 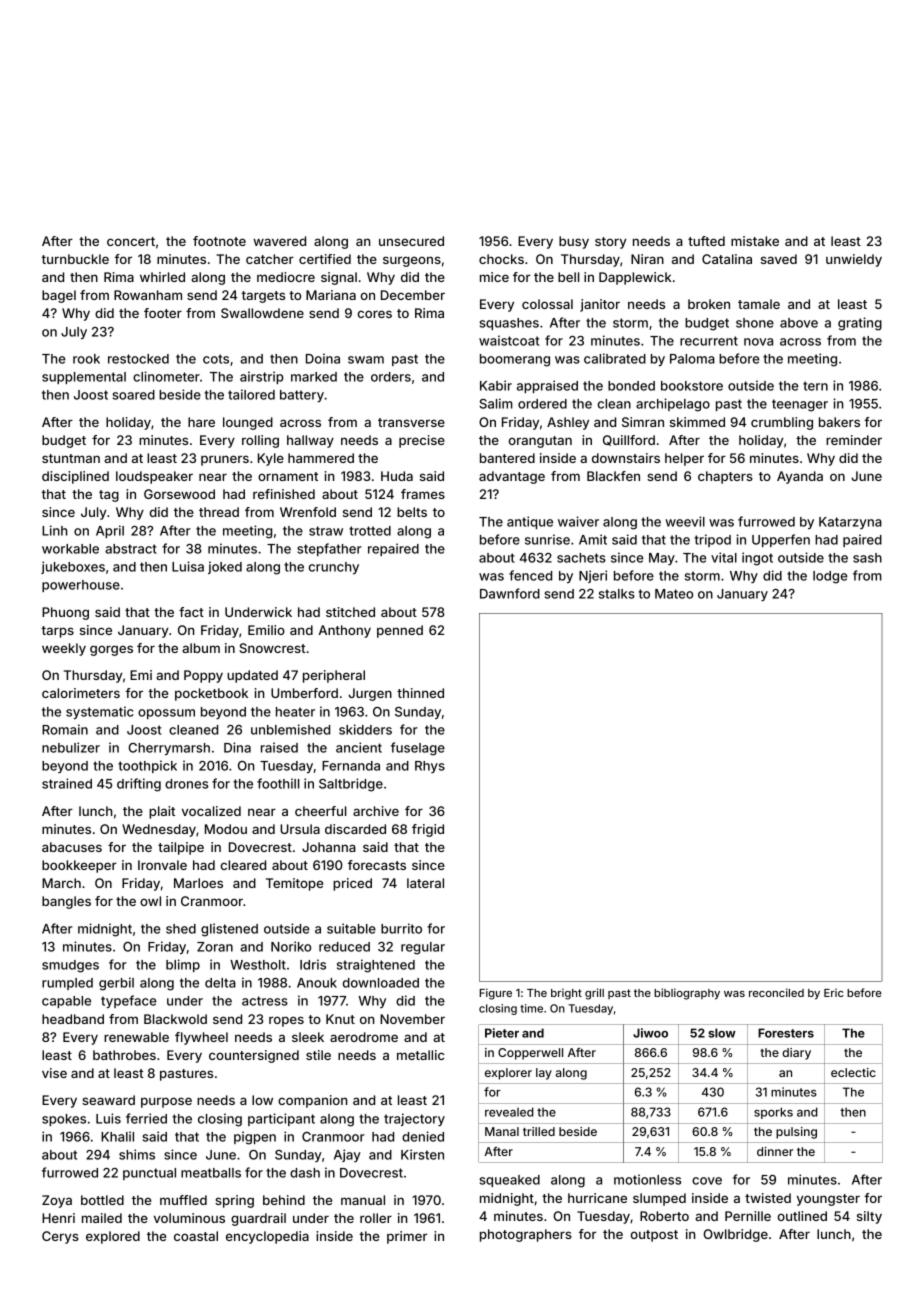 I want to click on bell, so click(x=568, y=277).
